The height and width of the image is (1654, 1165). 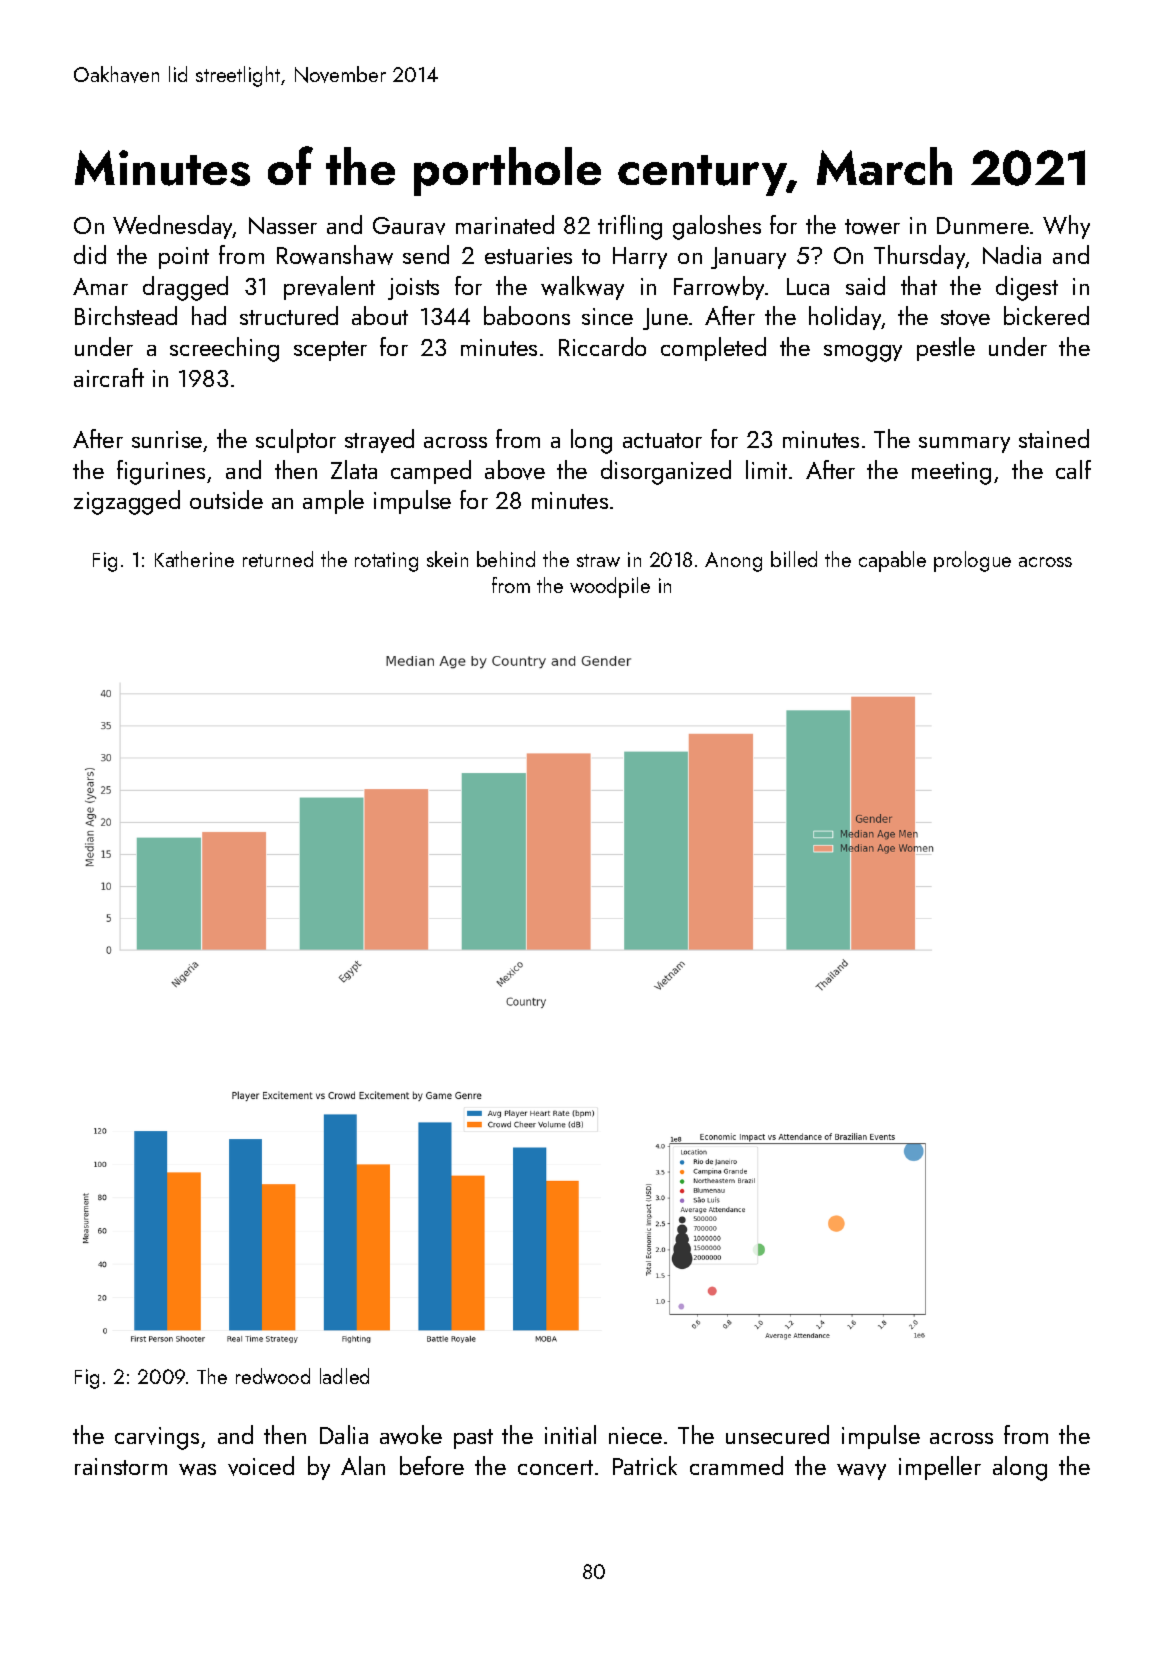 I want to click on niece, so click(x=635, y=1435).
